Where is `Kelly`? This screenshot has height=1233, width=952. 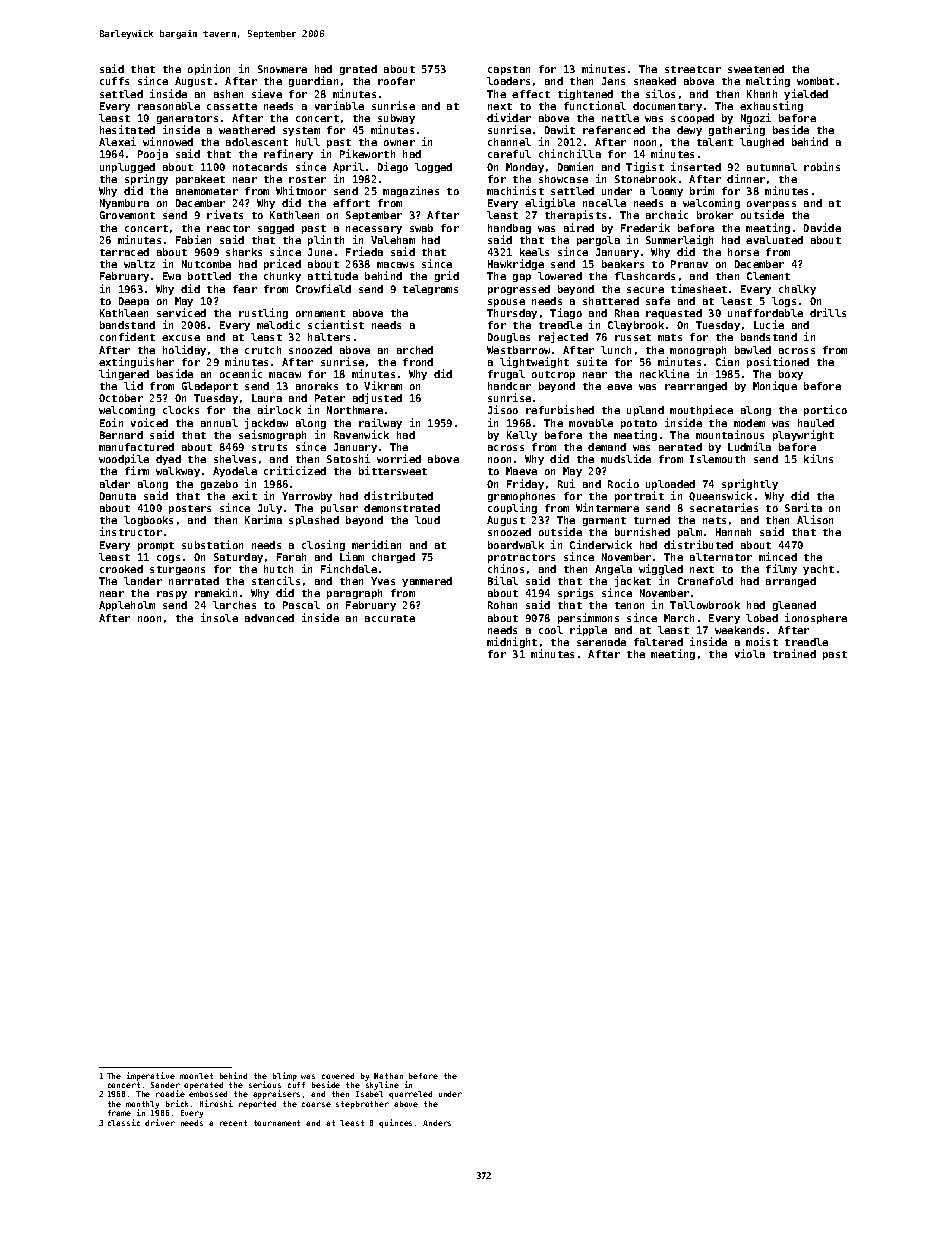
Kelly is located at coordinates (522, 436).
